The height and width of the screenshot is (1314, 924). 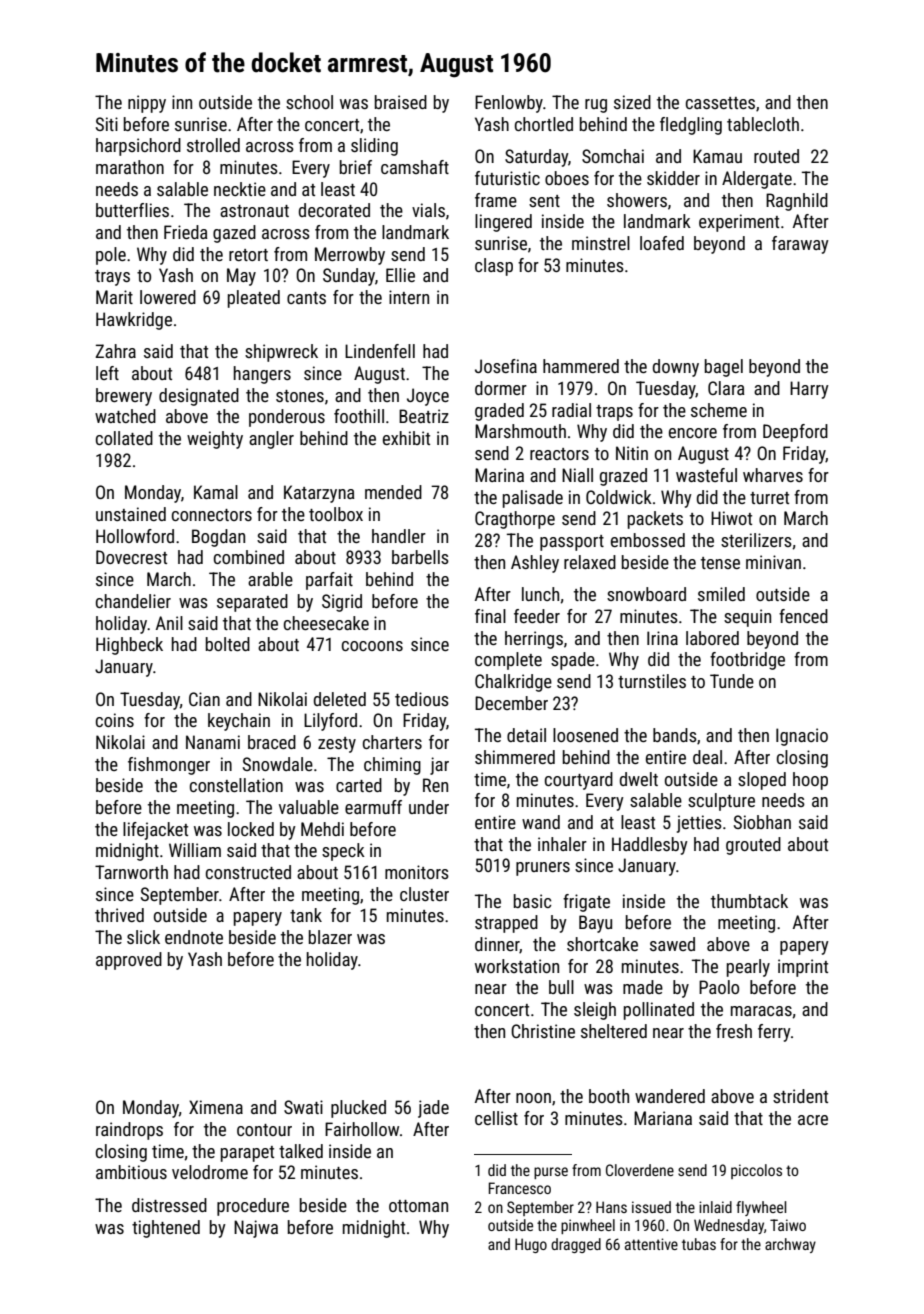 What do you see at coordinates (720, 103) in the screenshot?
I see `cassettes` at bounding box center [720, 103].
